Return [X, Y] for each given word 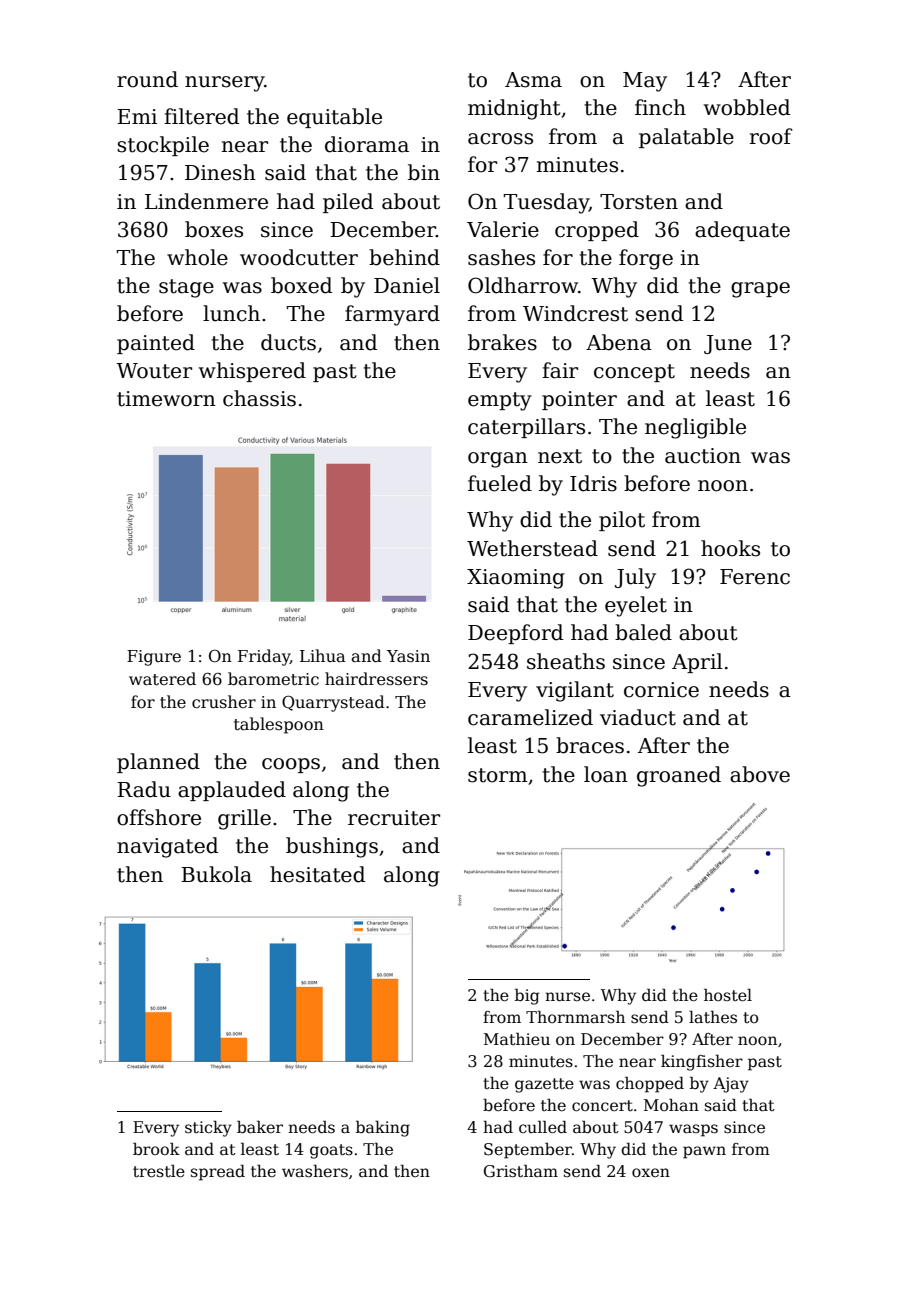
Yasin [408, 656]
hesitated [317, 874]
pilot [622, 521]
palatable [686, 138]
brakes [502, 342]
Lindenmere [206, 201]
